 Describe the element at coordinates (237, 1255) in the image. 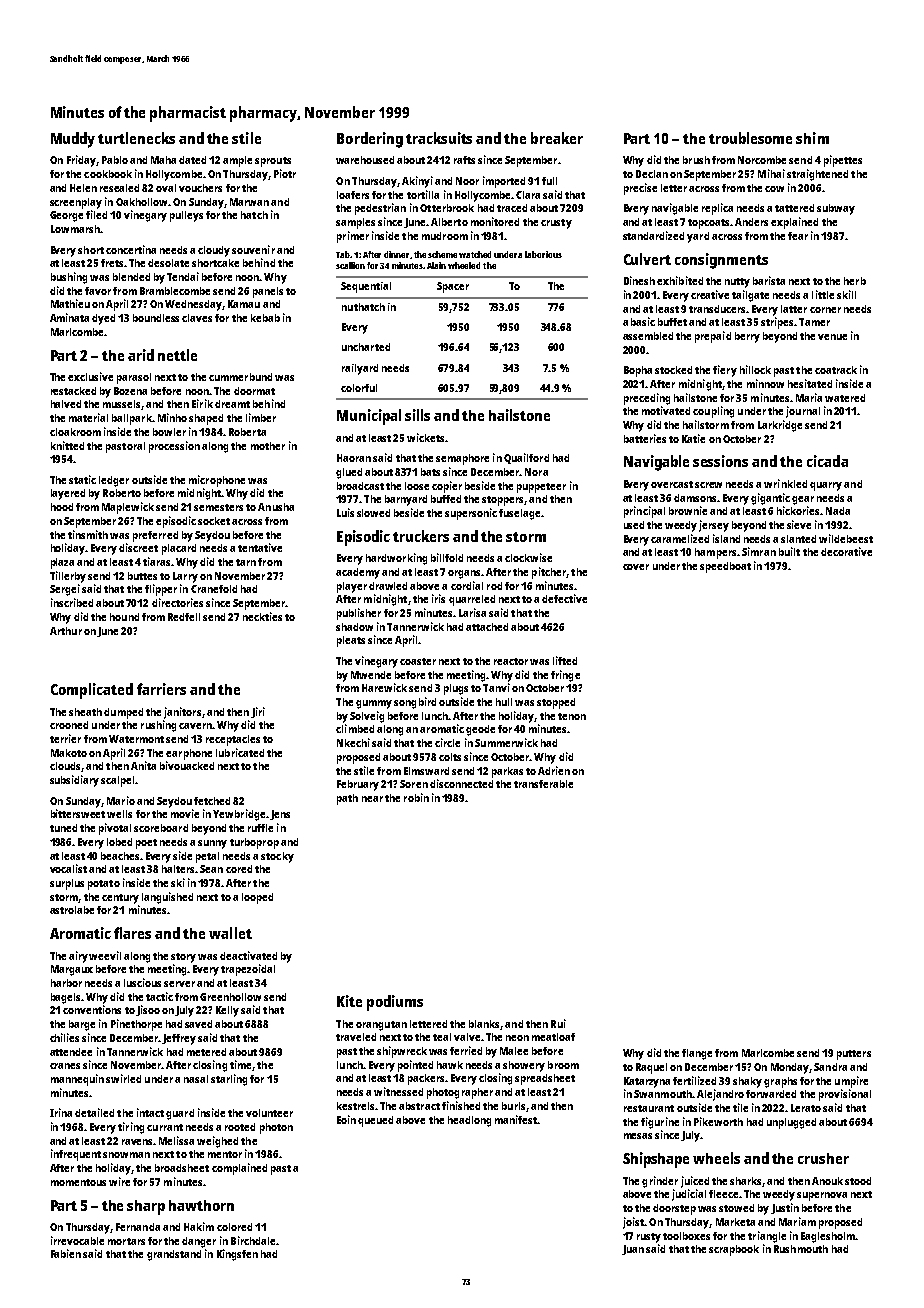

I see `Kingsfen` at that location.
